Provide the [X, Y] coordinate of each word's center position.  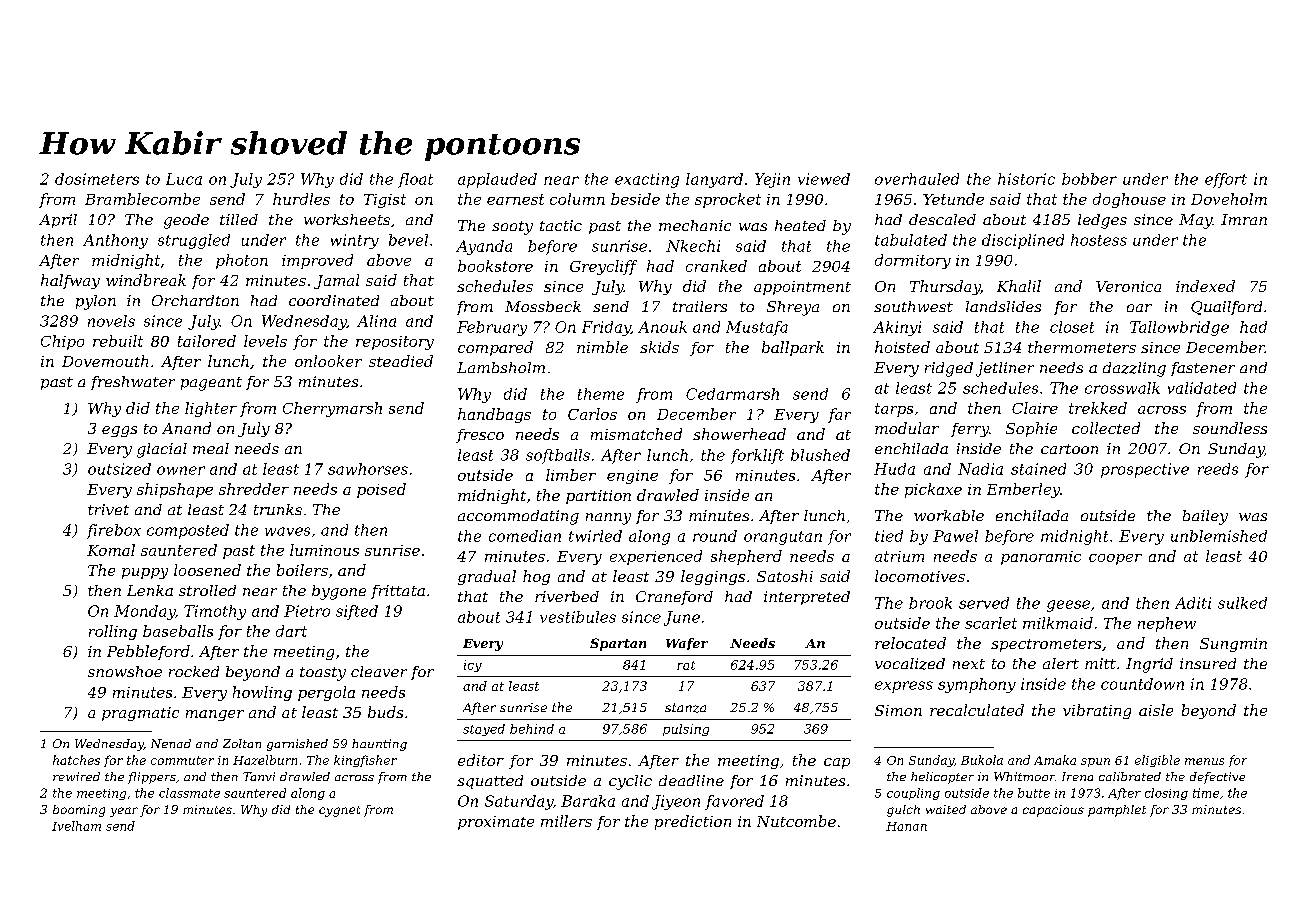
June [682, 618]
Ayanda [484, 247]
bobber [1089, 179]
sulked [1242, 603]
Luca [184, 179]
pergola [326, 693]
